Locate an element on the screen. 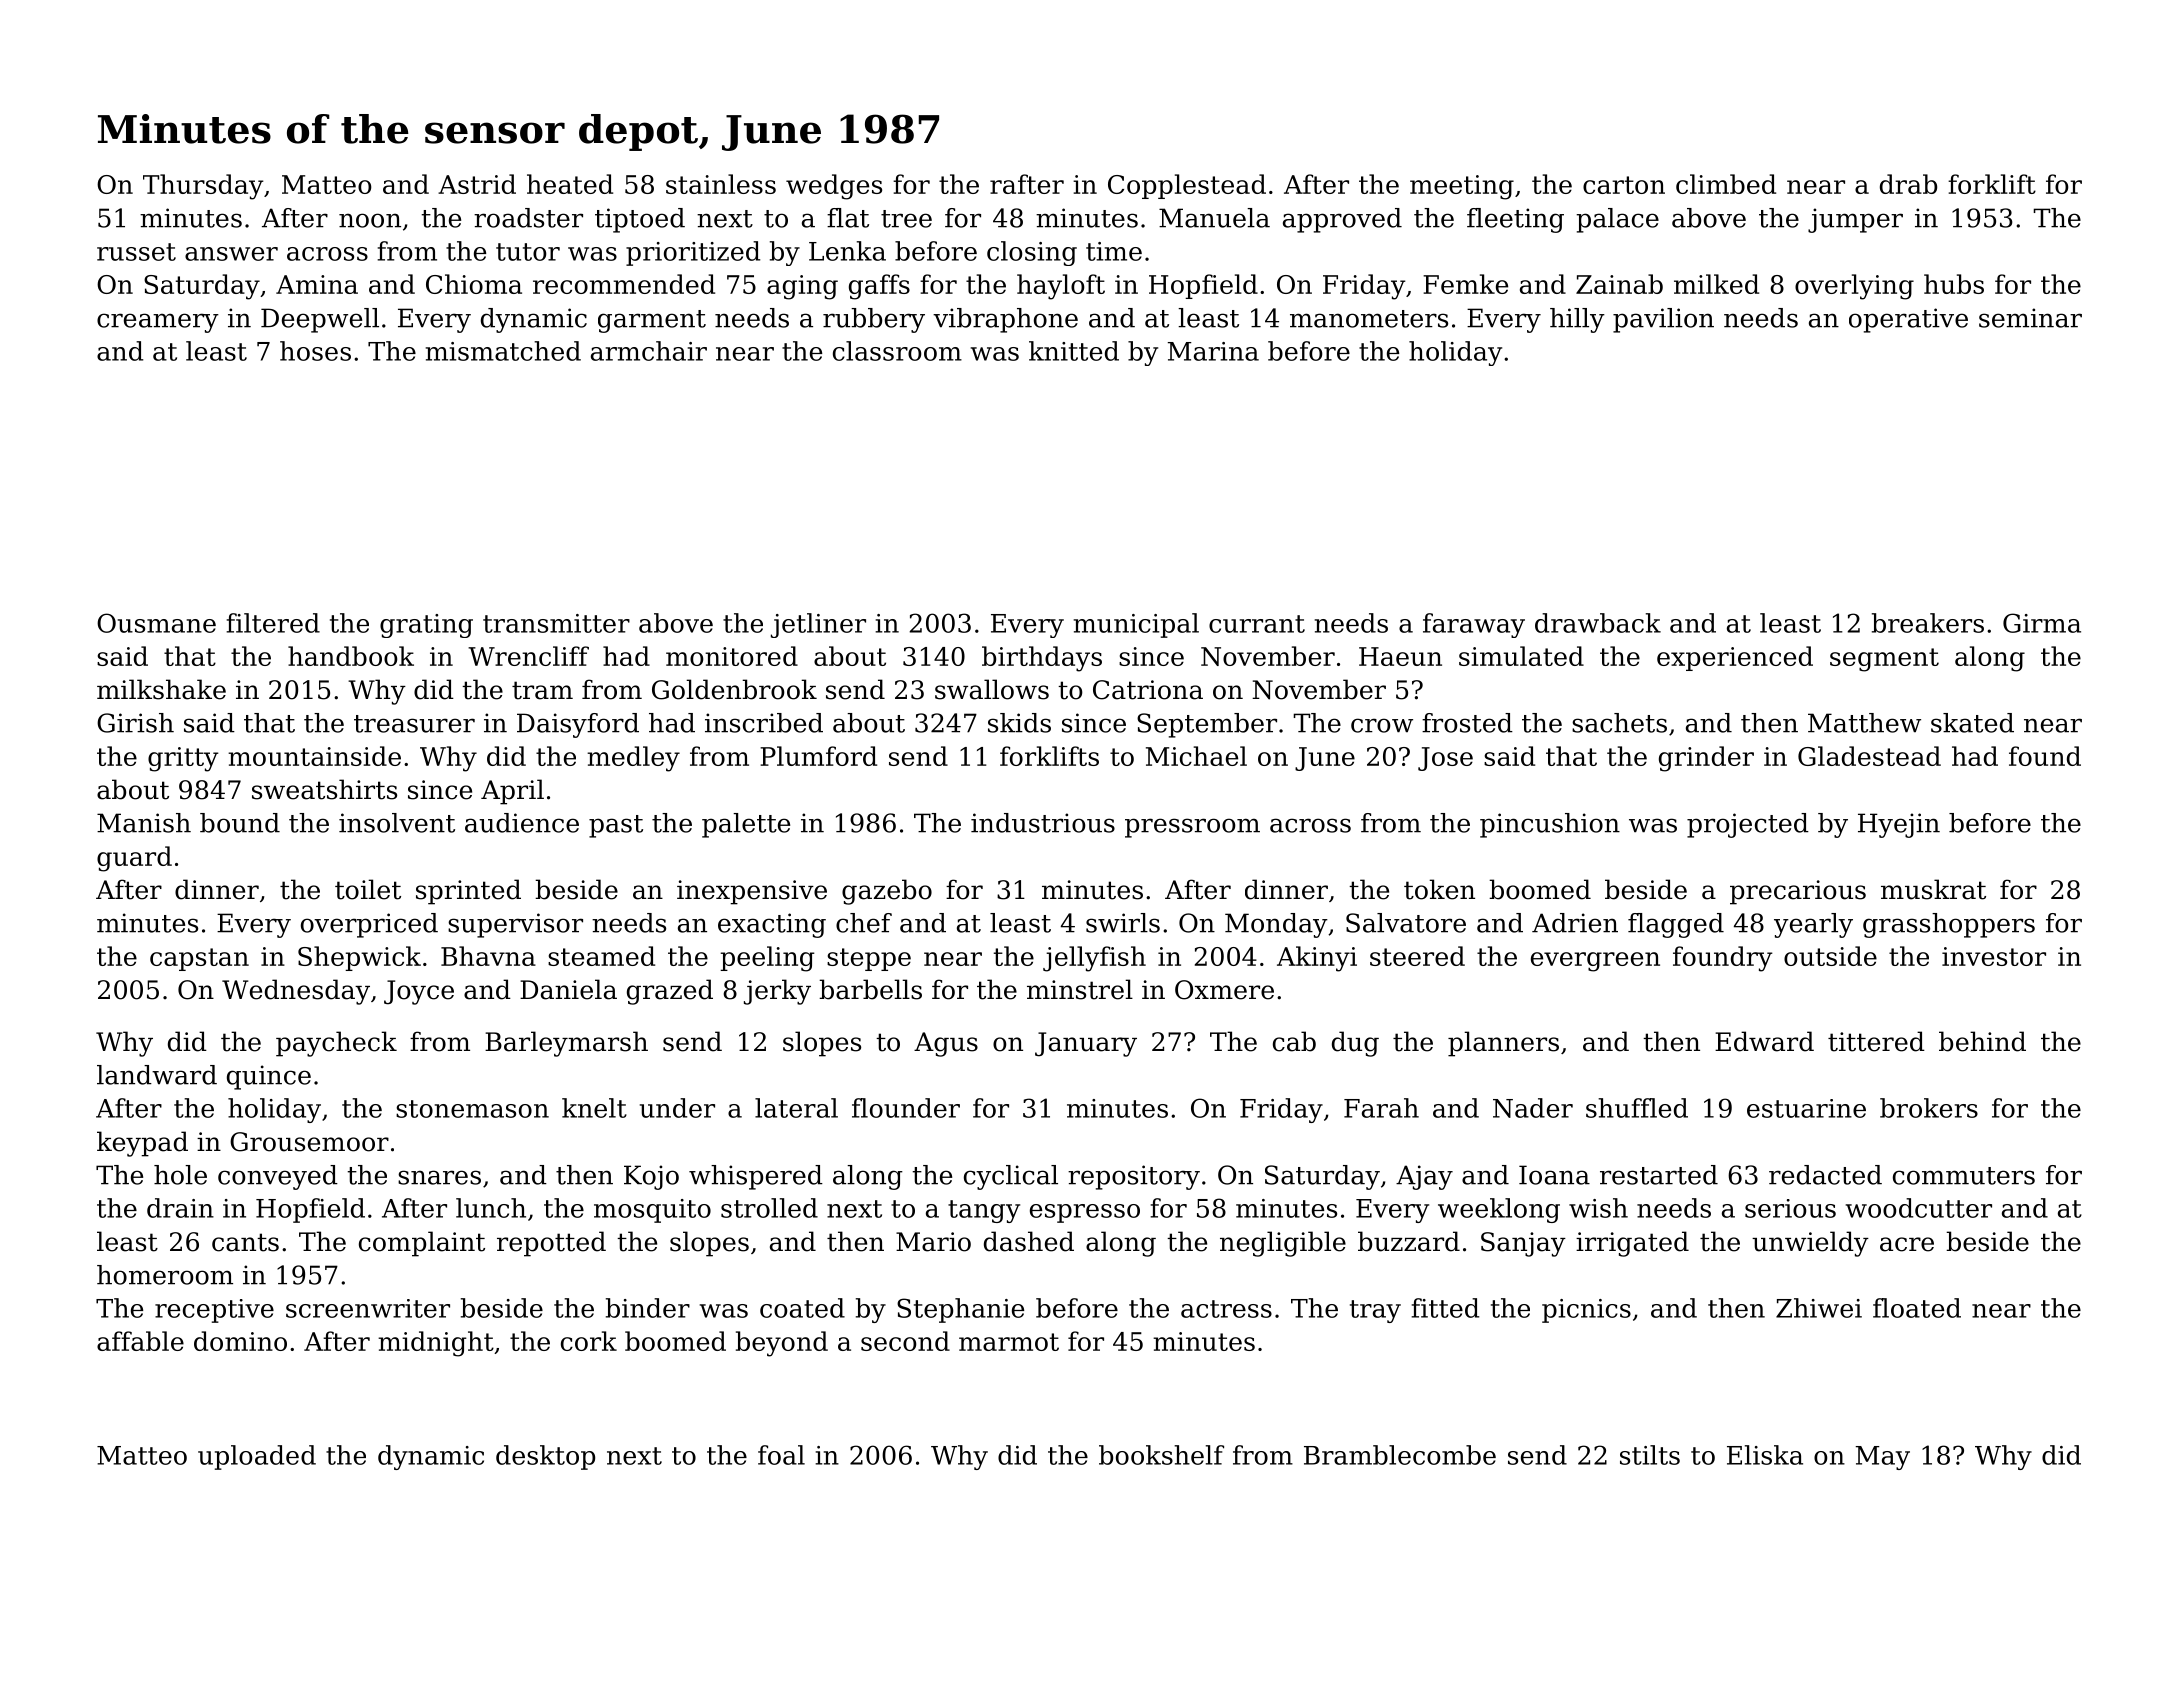  Plumford is located at coordinates (818, 756).
